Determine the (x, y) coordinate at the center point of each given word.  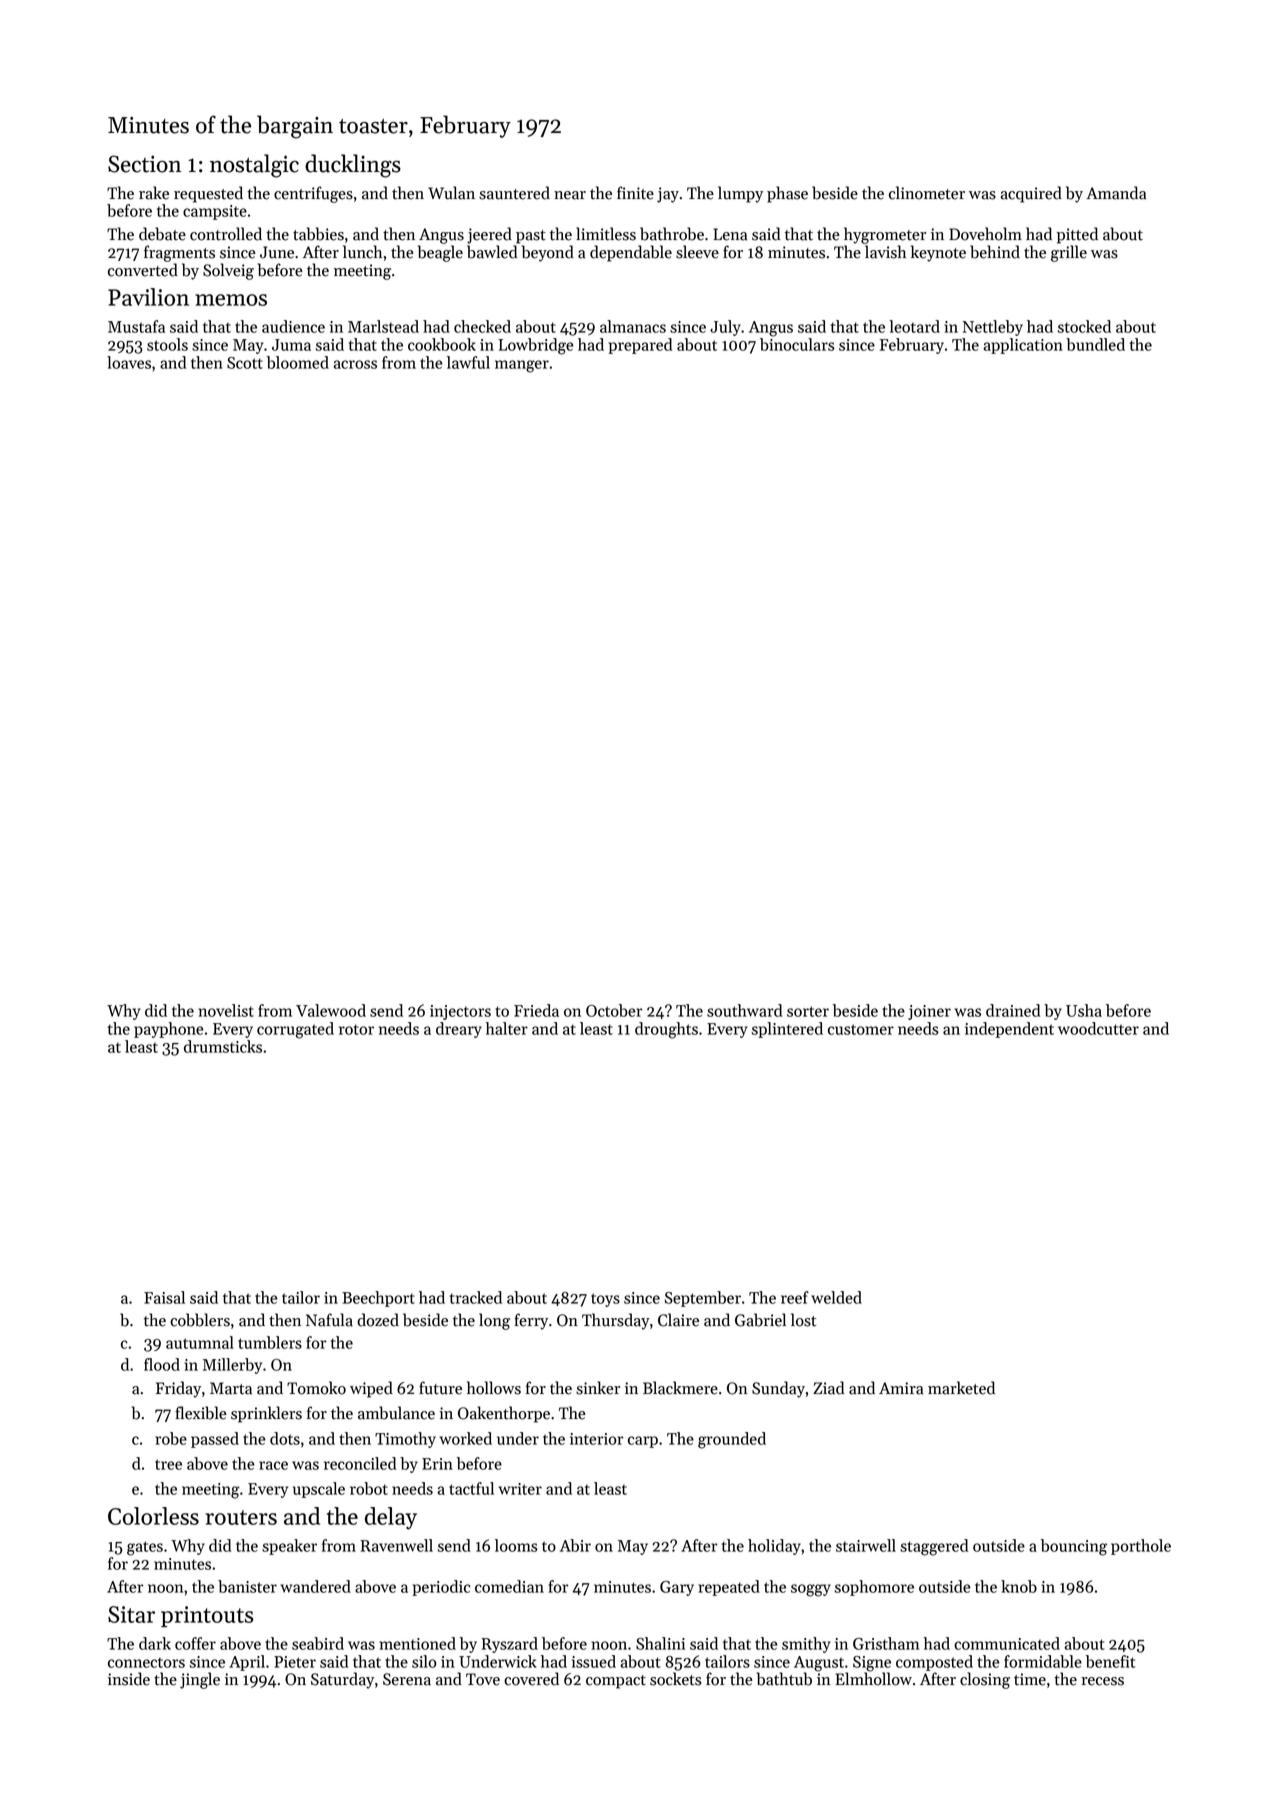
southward (744, 1010)
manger (522, 366)
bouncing (1074, 1547)
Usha (1084, 1010)
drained (1013, 1010)
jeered (489, 235)
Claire (678, 1320)
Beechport (378, 1299)
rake (154, 193)
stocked (1084, 326)
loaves (129, 362)
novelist (226, 1010)
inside (129, 1679)
